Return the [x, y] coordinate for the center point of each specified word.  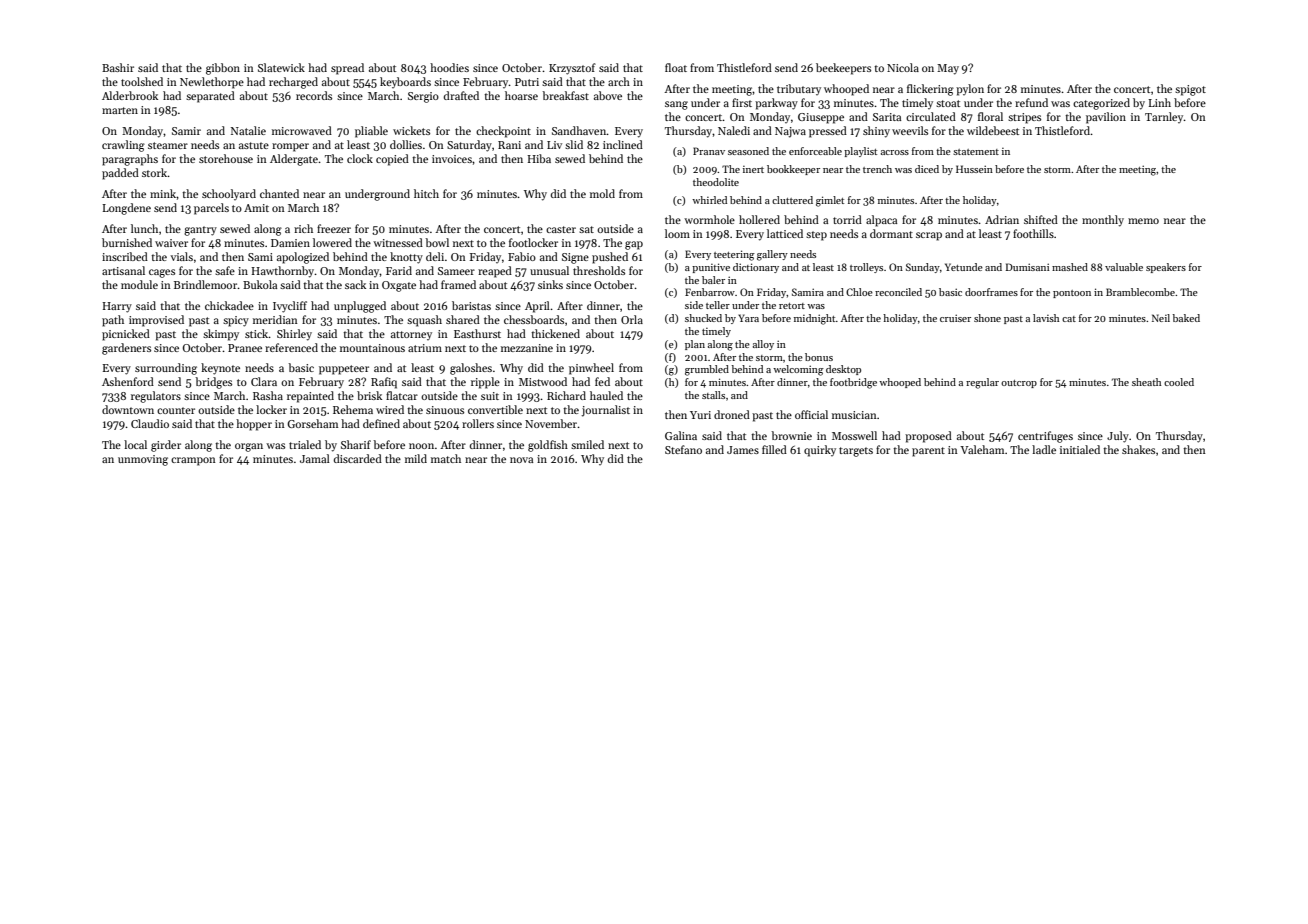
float [676, 67]
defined [381, 423]
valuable [1124, 267]
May [948, 69]
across [895, 152]
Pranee [245, 348]
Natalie [248, 130]
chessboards [534, 319]
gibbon [223, 69]
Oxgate [399, 286]
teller [718, 305]
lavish [1046, 318]
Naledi [734, 130]
